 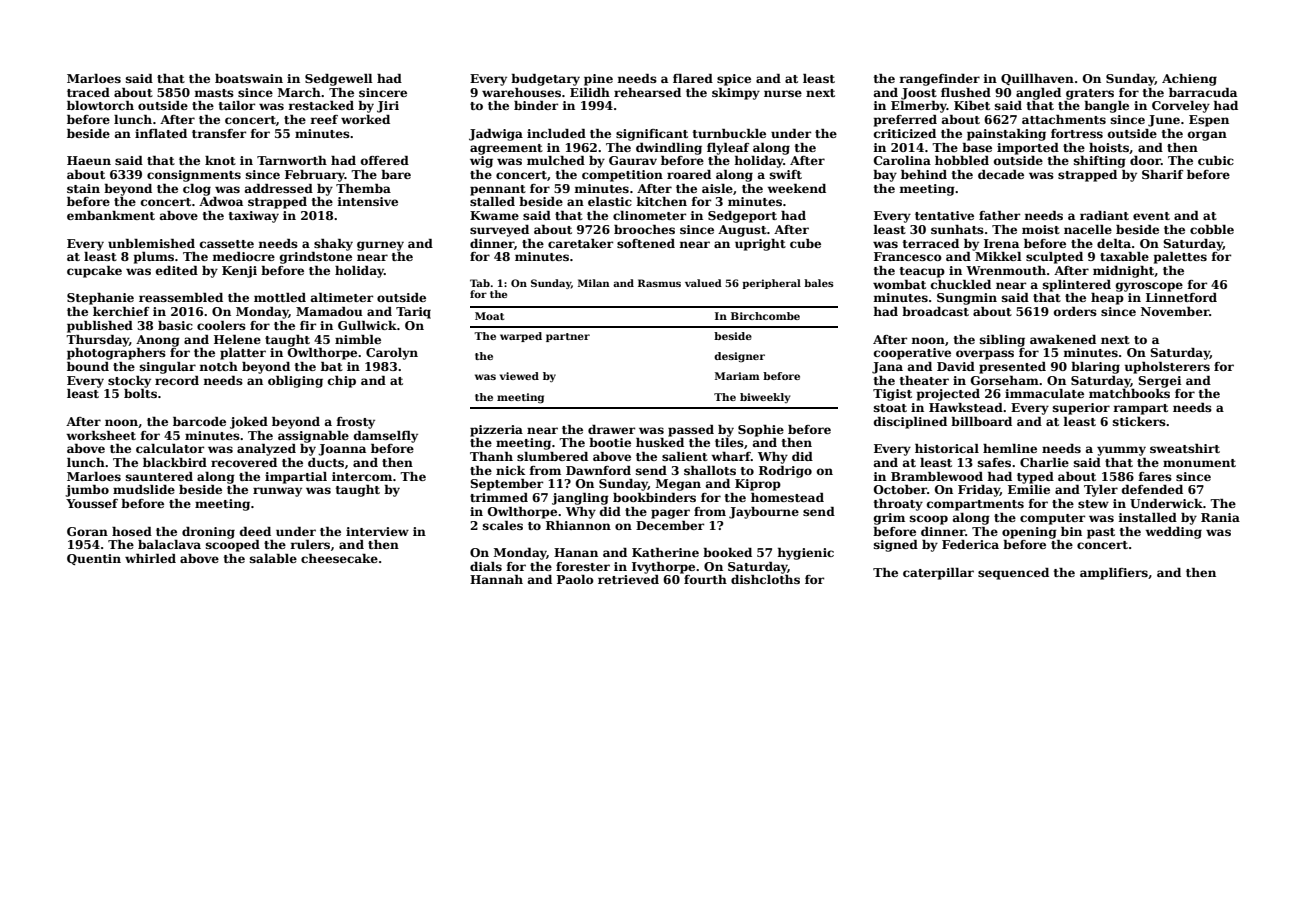 What do you see at coordinates (1181, 297) in the screenshot?
I see `Linnetford` at bounding box center [1181, 297].
